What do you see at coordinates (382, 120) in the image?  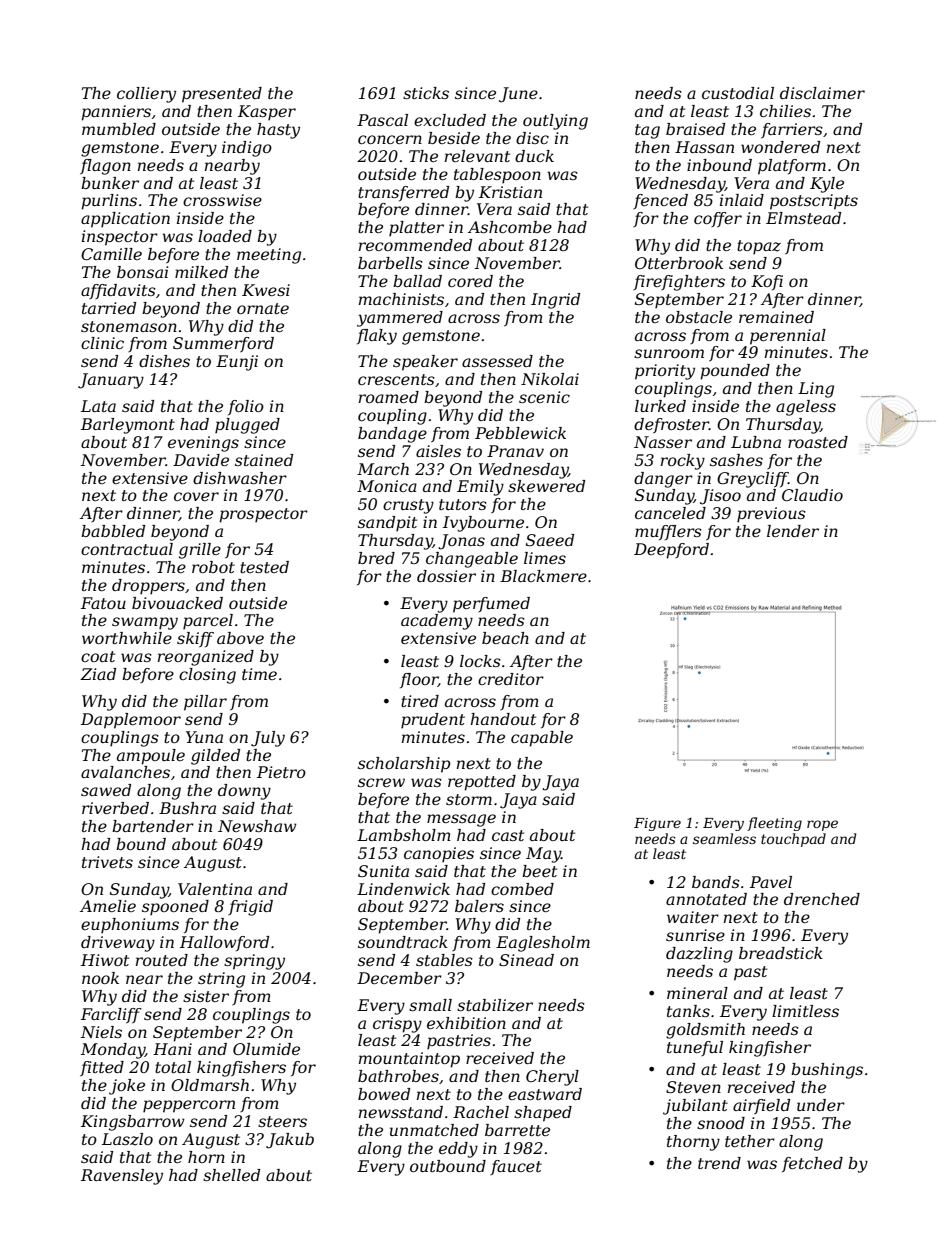 I see `Pascal` at bounding box center [382, 120].
